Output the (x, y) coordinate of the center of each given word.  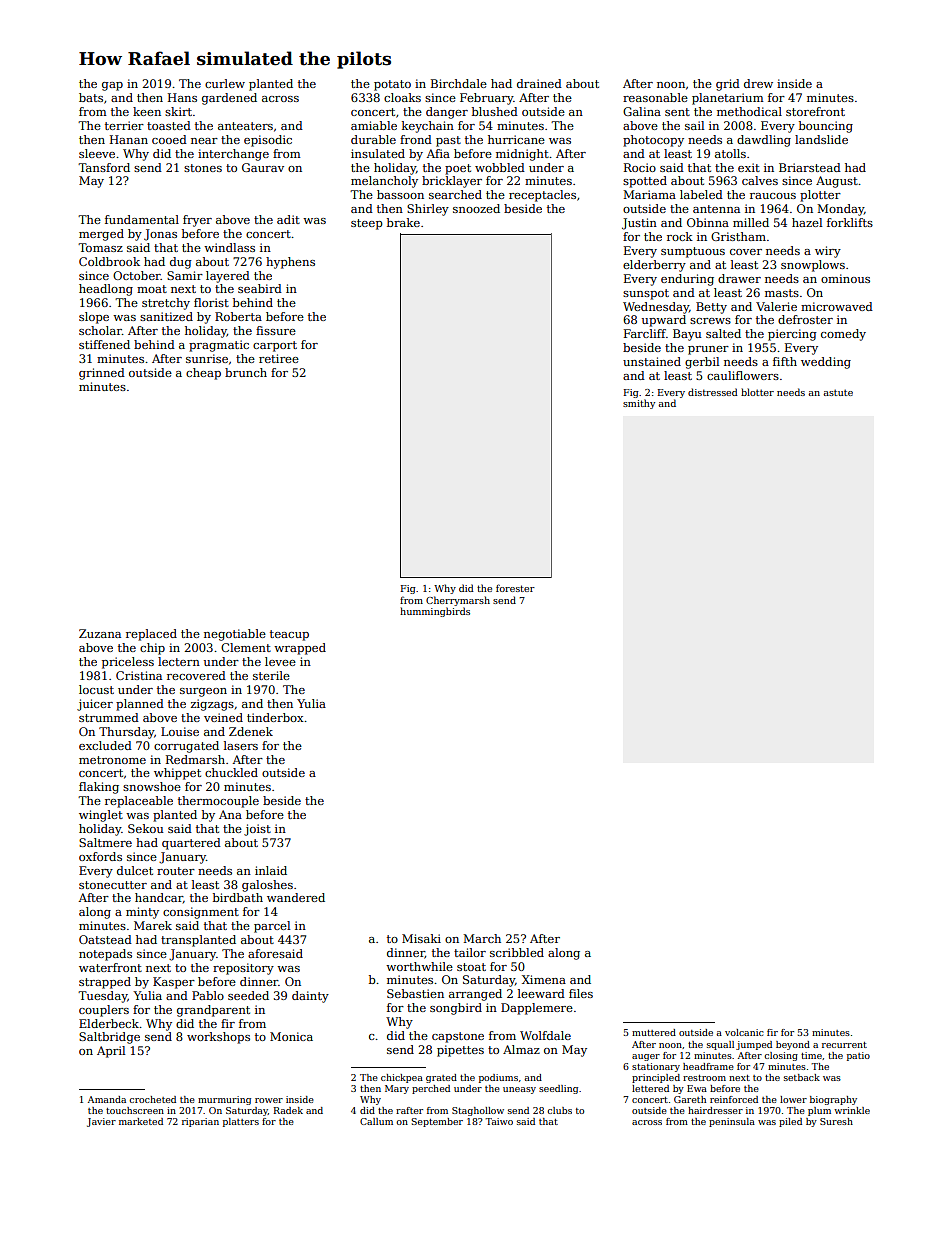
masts (782, 293)
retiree (279, 358)
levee (280, 661)
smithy (639, 404)
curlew (225, 83)
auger (646, 1057)
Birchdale (459, 83)
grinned (102, 374)
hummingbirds (435, 612)
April (111, 1052)
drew (758, 83)
